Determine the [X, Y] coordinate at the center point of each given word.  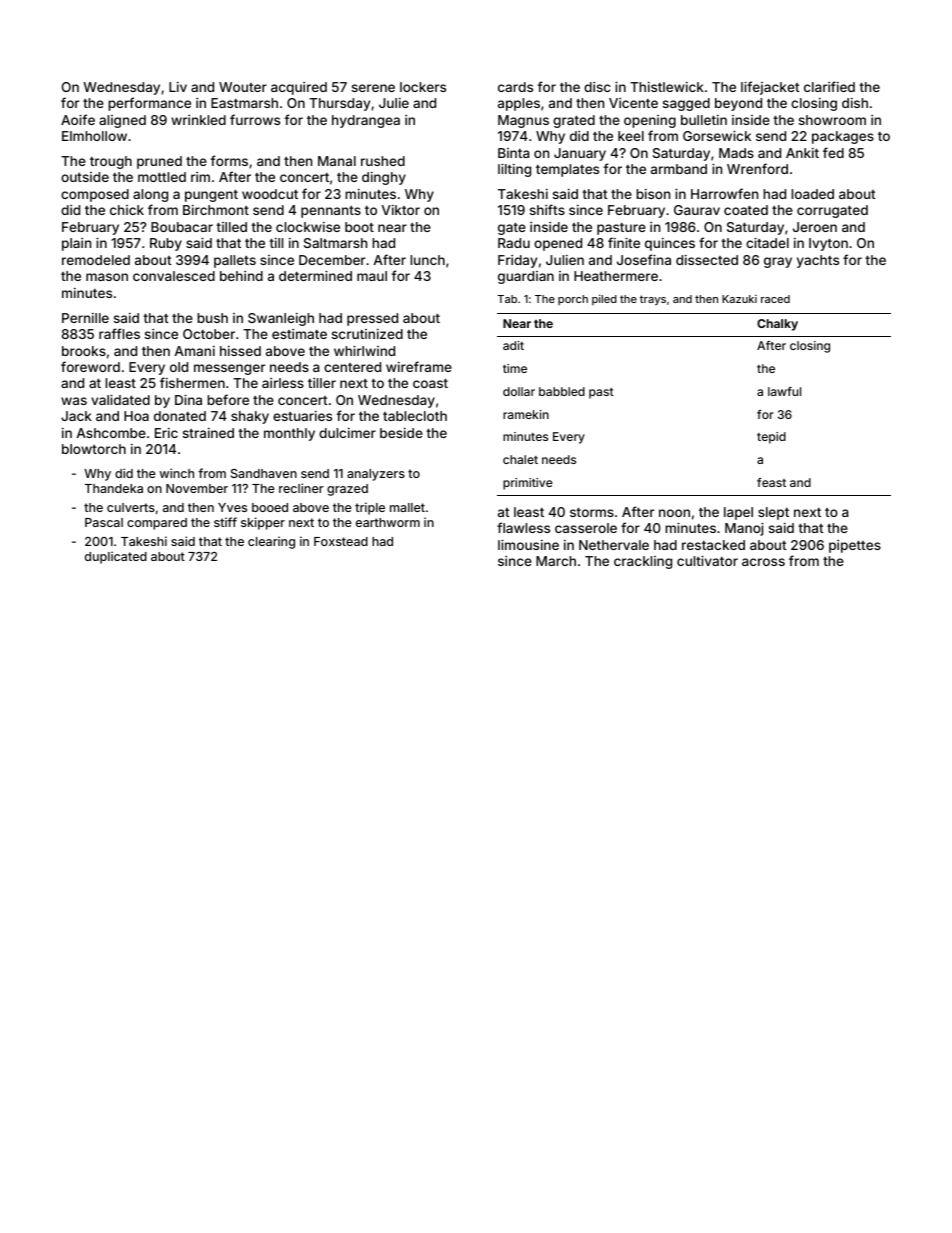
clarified [829, 86]
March [556, 561]
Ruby [166, 244]
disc [597, 87]
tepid [771, 438]
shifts [547, 209]
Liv [178, 87]
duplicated [116, 557]
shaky [250, 417]
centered [352, 367]
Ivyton [828, 244]
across [763, 562]
